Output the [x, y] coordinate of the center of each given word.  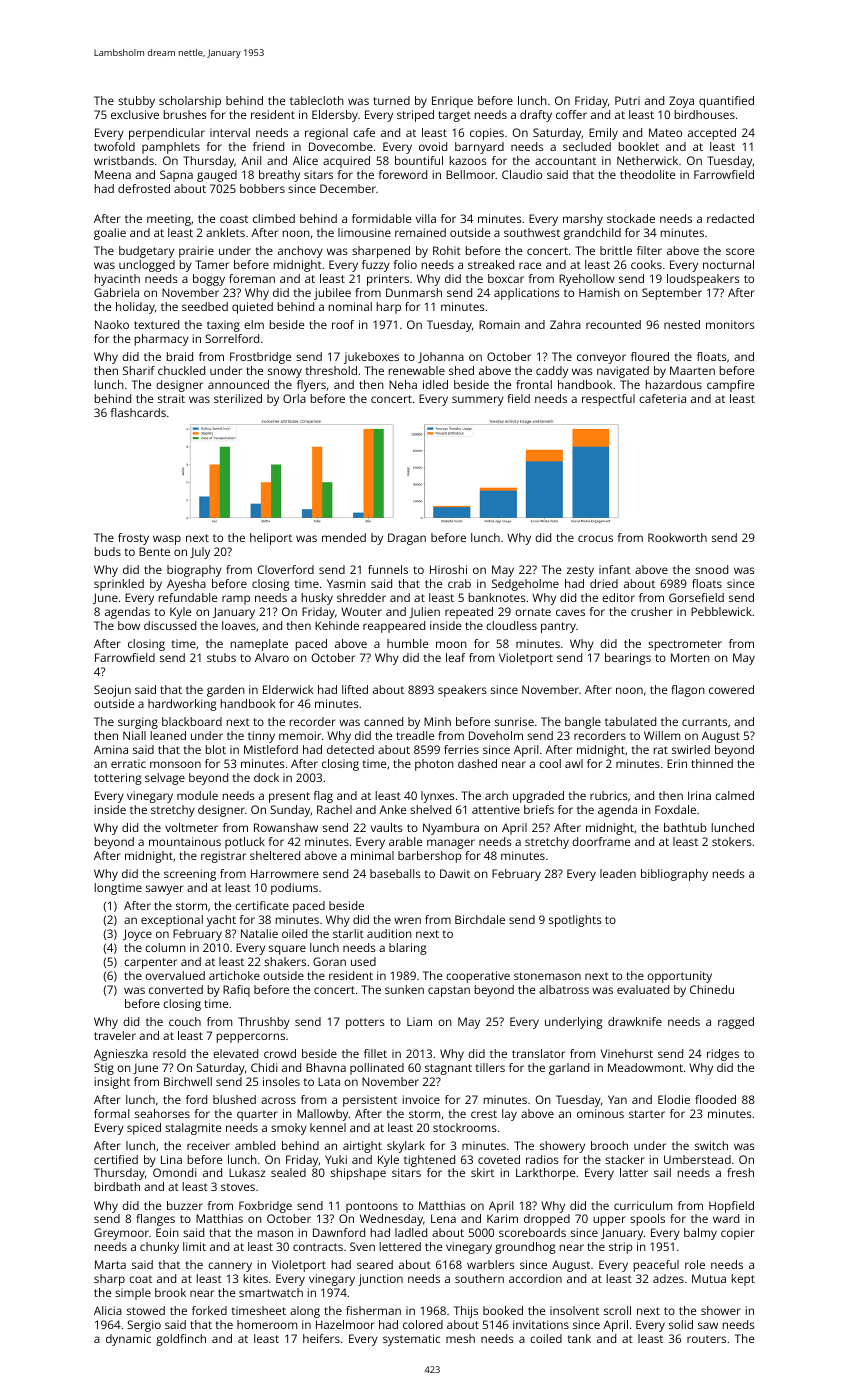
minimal [372, 855]
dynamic [128, 1340]
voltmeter [191, 827]
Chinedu [712, 989]
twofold [114, 146]
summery [478, 401]
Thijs [466, 1312]
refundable [188, 597]
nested [682, 324]
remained [420, 232]
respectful [608, 400]
